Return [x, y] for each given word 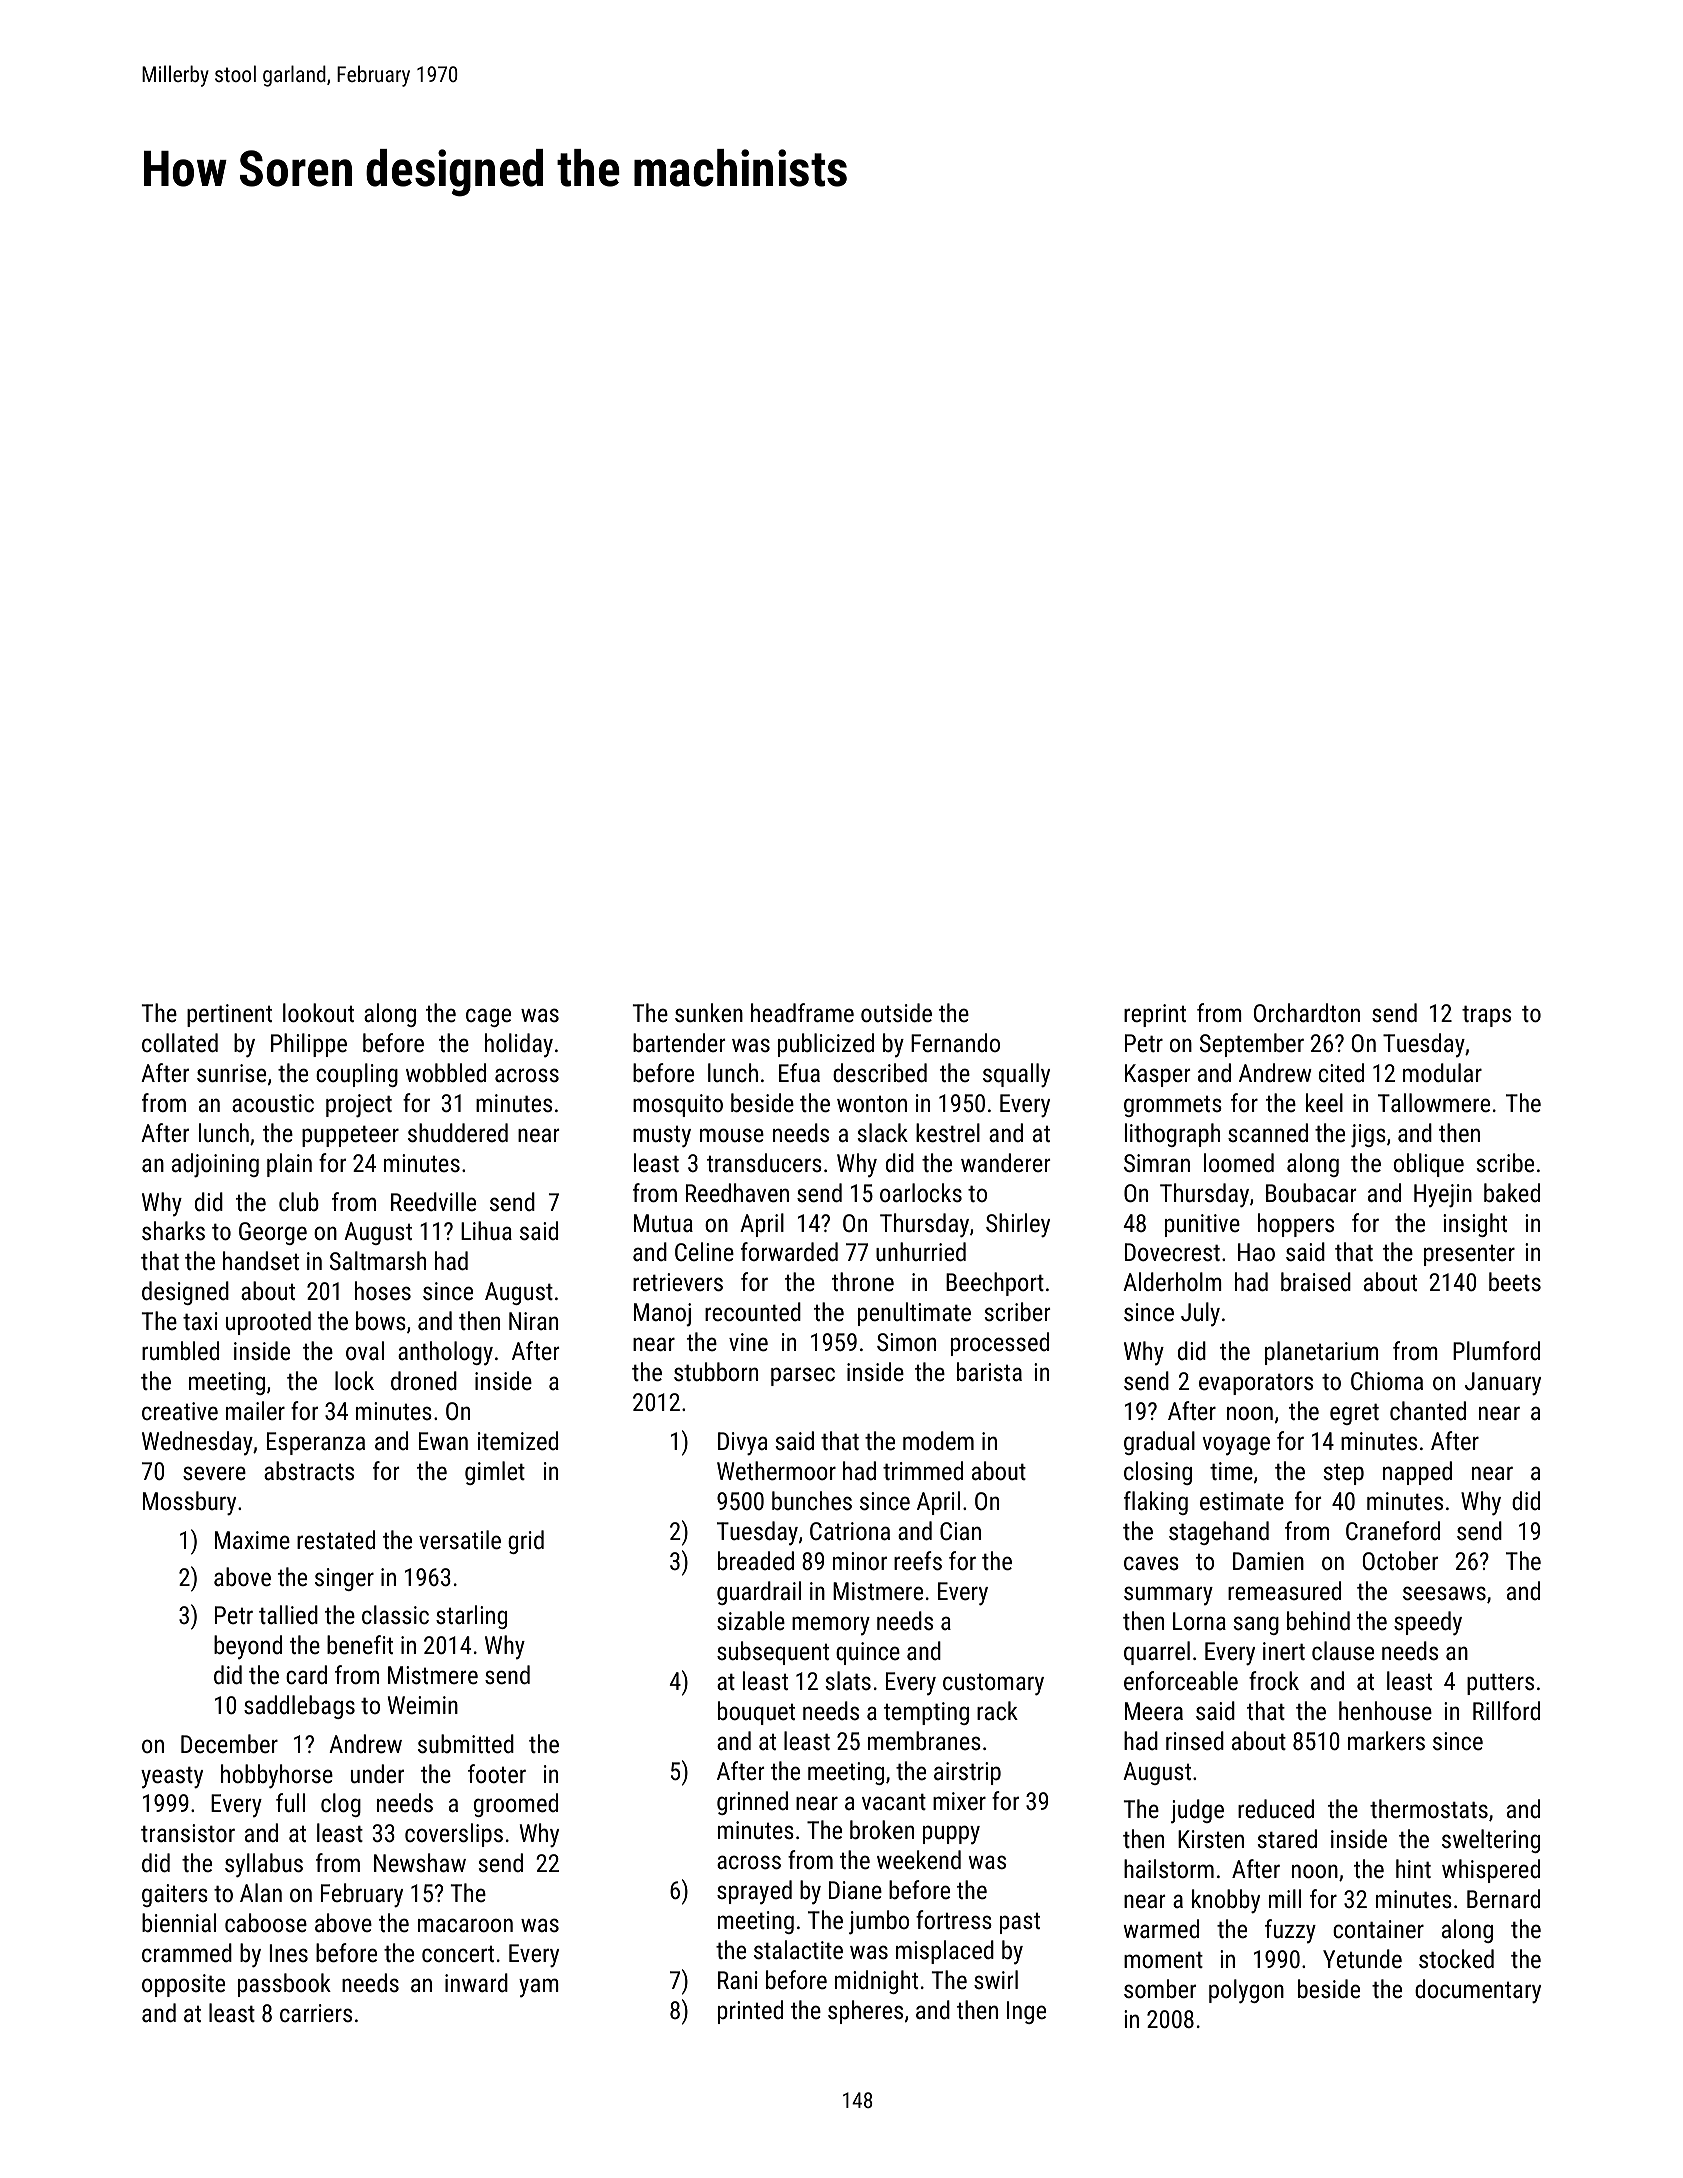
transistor [188, 1833]
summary [1168, 1595]
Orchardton [1307, 1012]
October [1400, 1560]
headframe [802, 1012]
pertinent [229, 1015]
